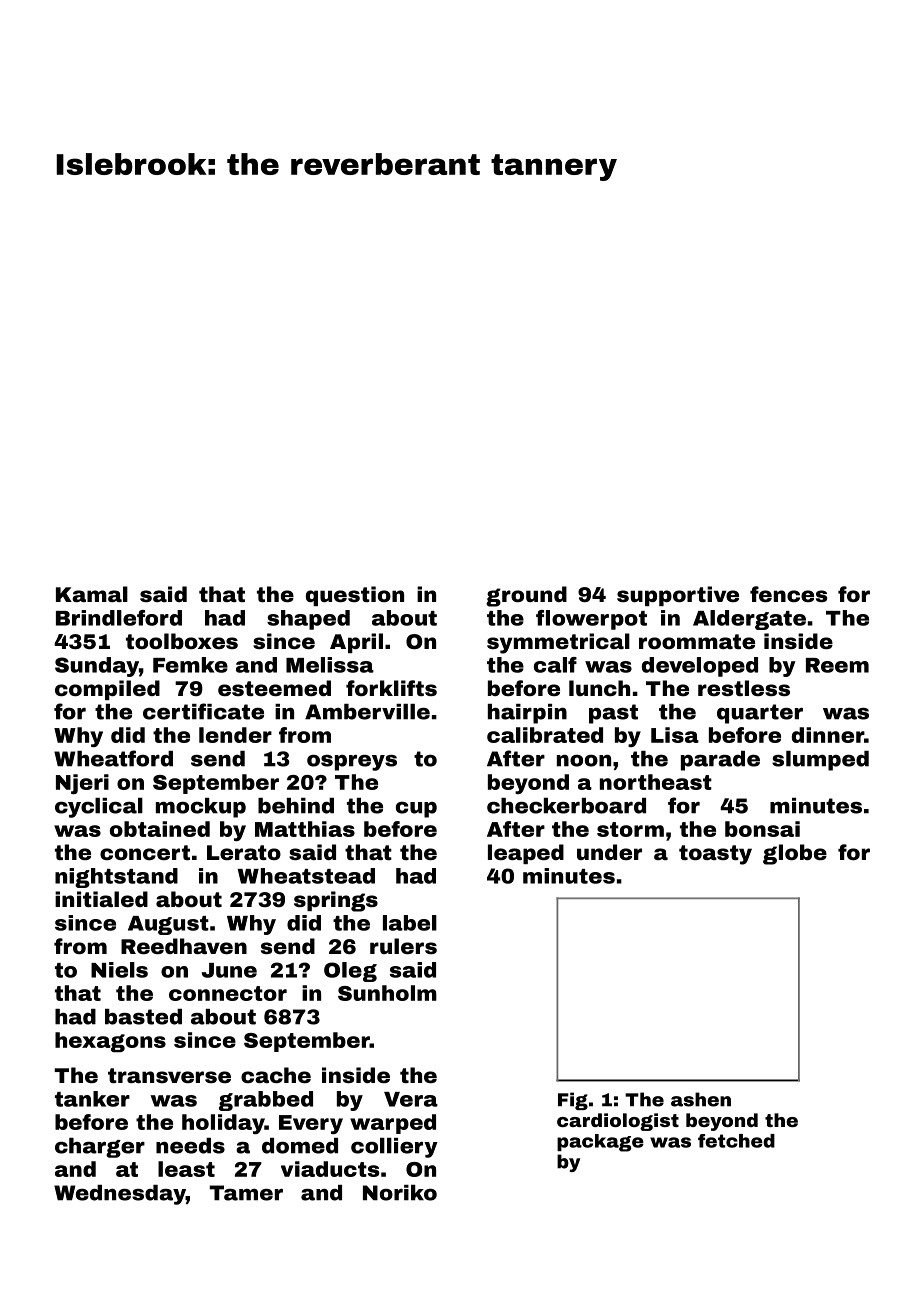 This screenshot has height=1314, width=924. What do you see at coordinates (99, 808) in the screenshot?
I see `cyclical` at bounding box center [99, 808].
